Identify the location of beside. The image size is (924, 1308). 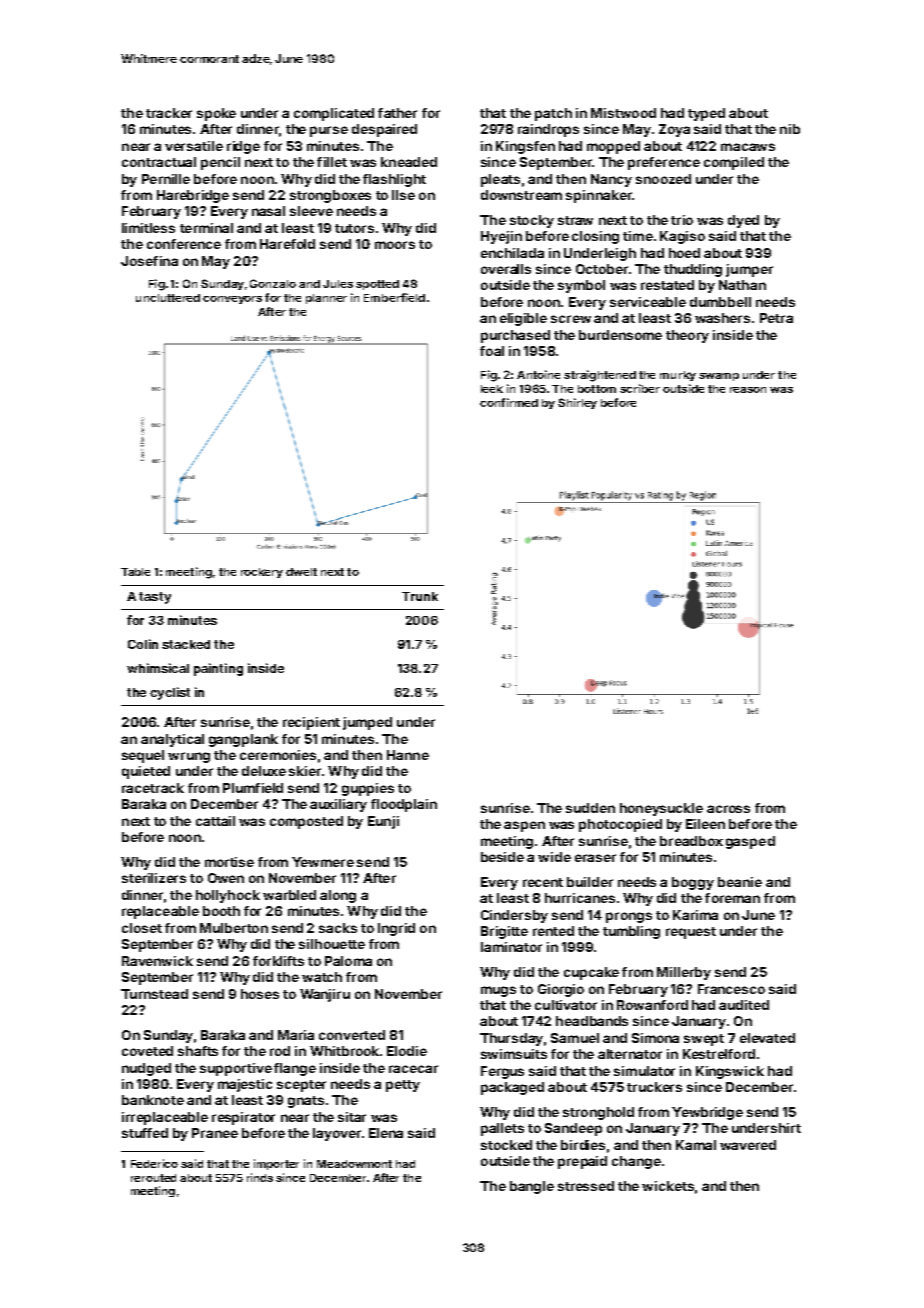
(502, 857).
